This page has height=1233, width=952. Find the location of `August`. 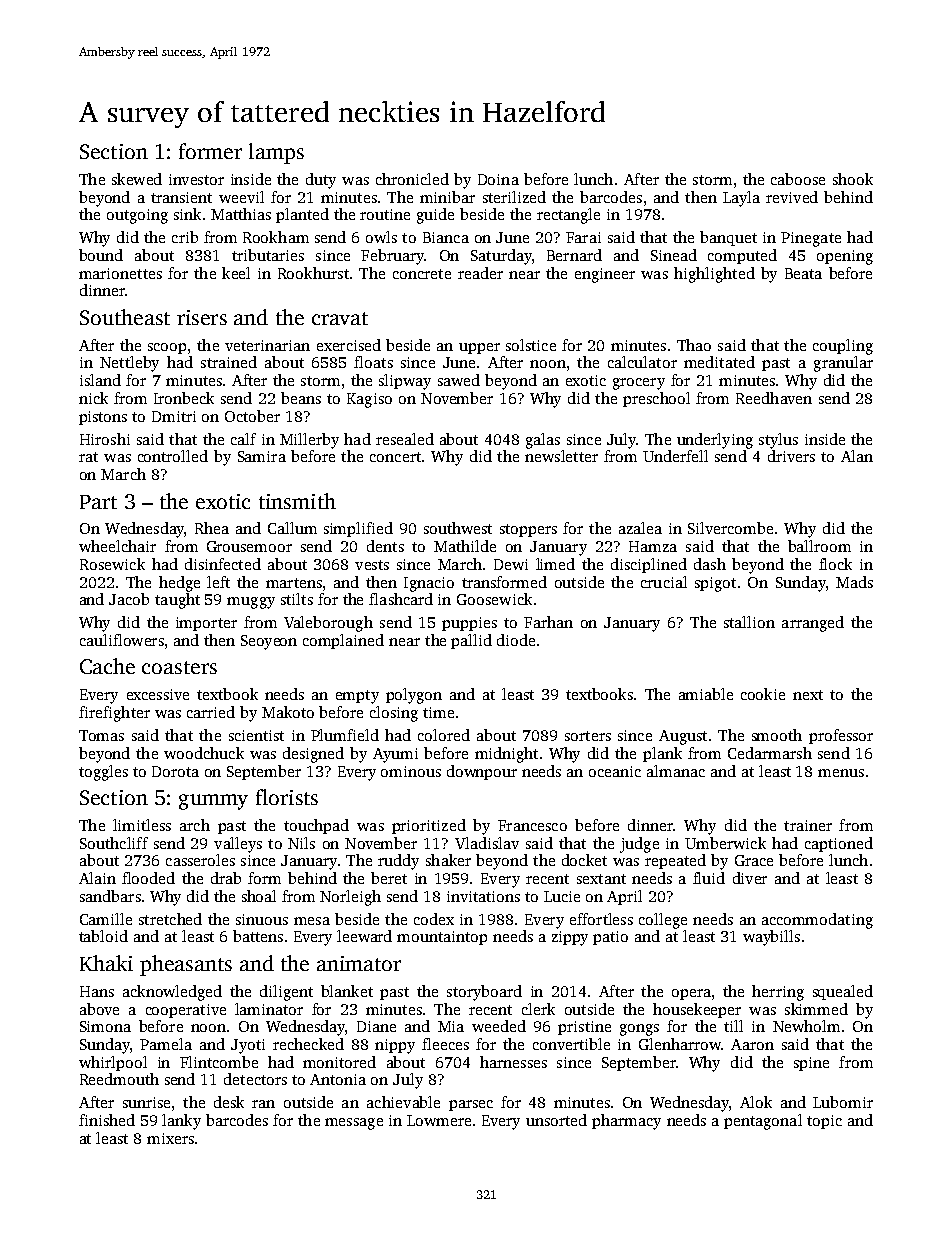

August is located at coordinates (683, 737).
